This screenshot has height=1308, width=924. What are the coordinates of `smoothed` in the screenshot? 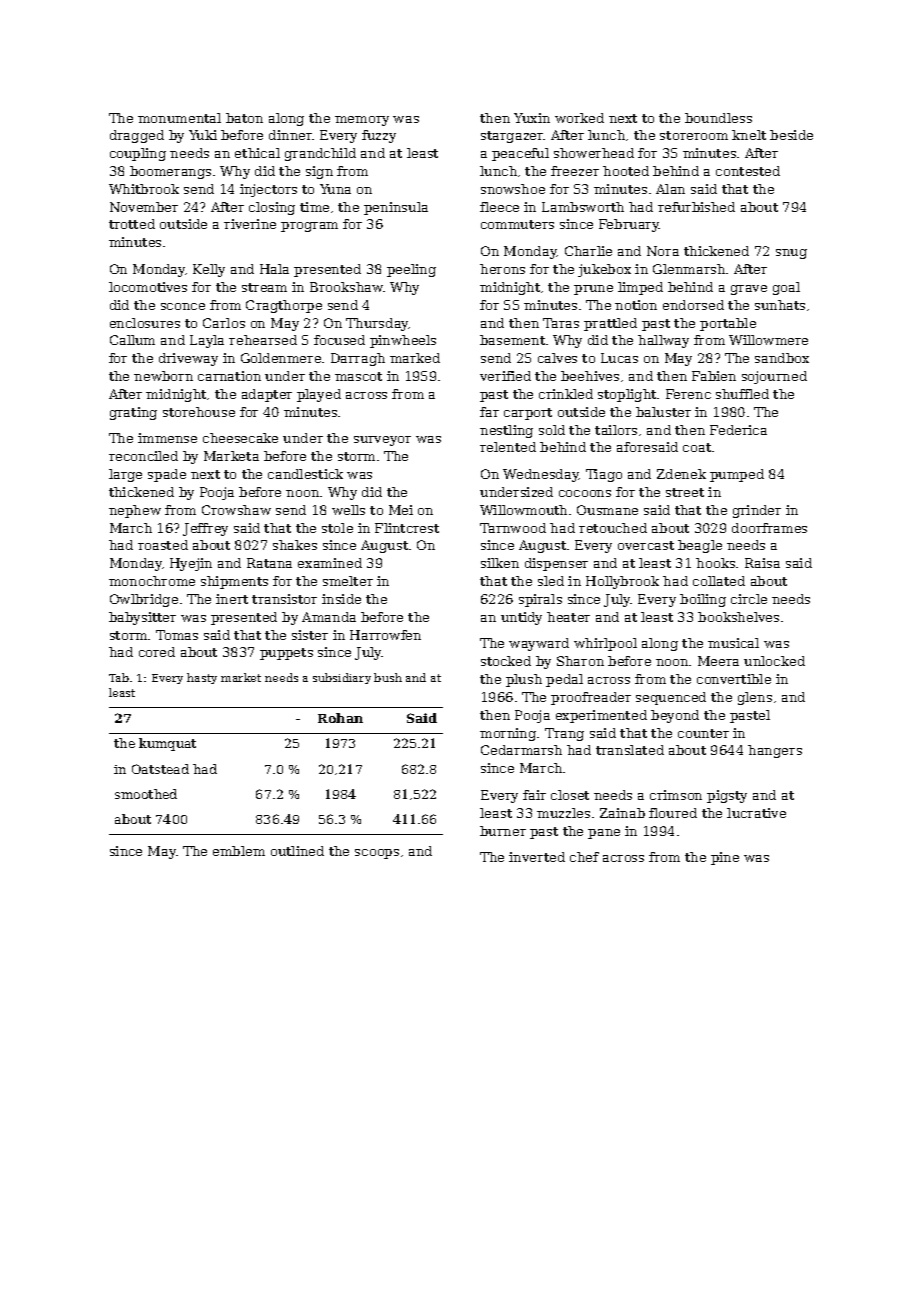 It's located at (146, 794).
